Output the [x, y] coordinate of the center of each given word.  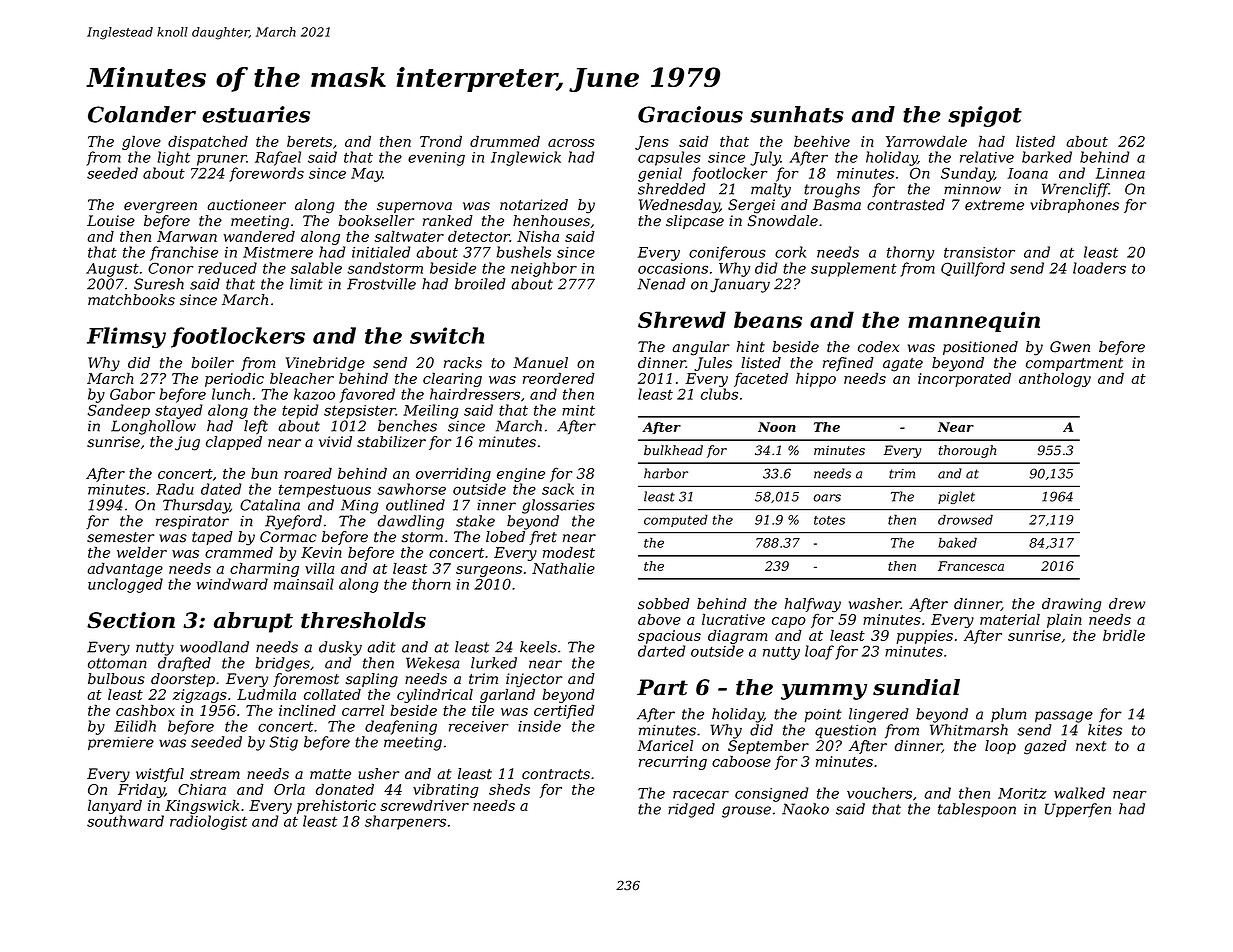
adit [381, 647]
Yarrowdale [926, 141]
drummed [505, 141]
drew [1127, 604]
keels [538, 647]
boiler [212, 363]
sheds [509, 789]
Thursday [196, 506]
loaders [1099, 268]
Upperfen [1078, 810]
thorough [967, 451]
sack [558, 489]
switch [447, 335]
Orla [289, 789]
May [367, 175]
